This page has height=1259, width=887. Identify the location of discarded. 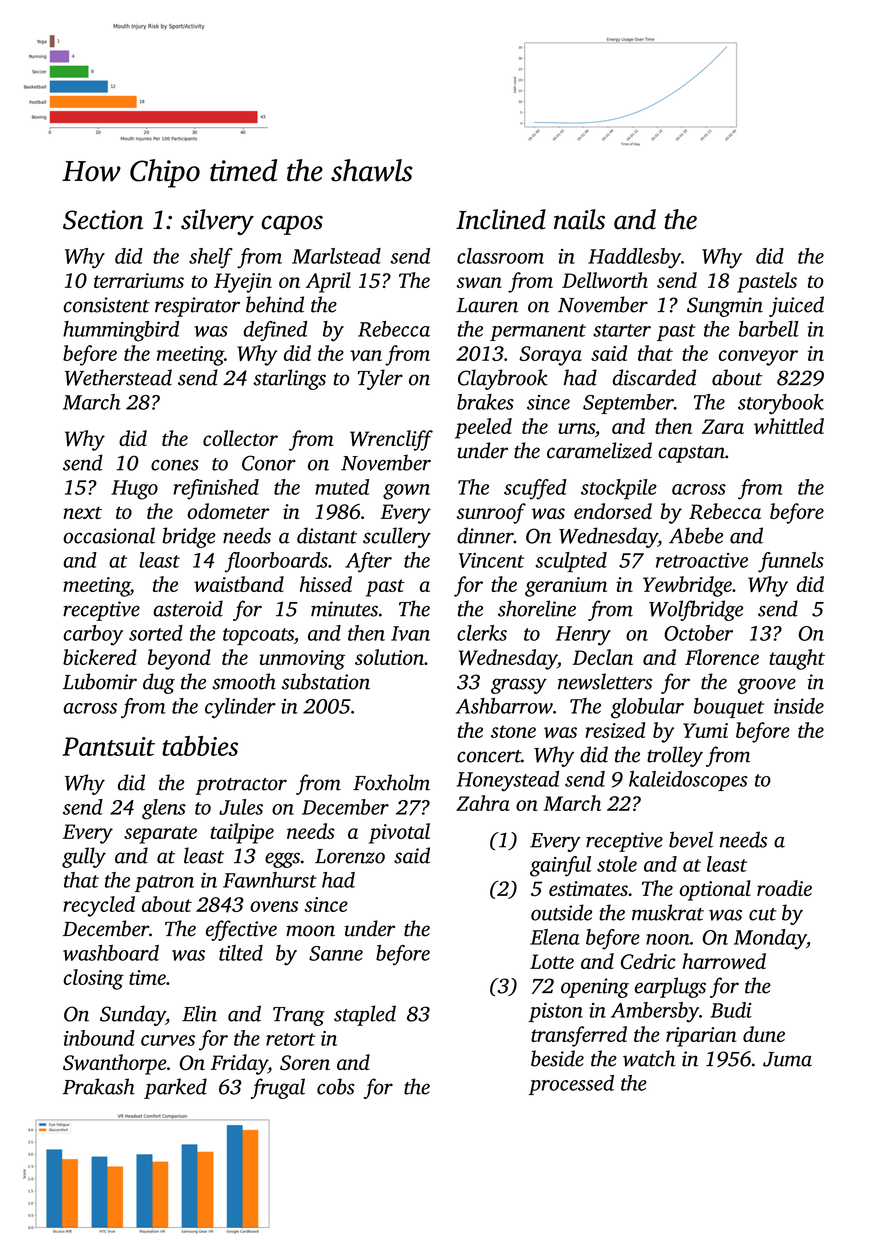
(654, 377).
